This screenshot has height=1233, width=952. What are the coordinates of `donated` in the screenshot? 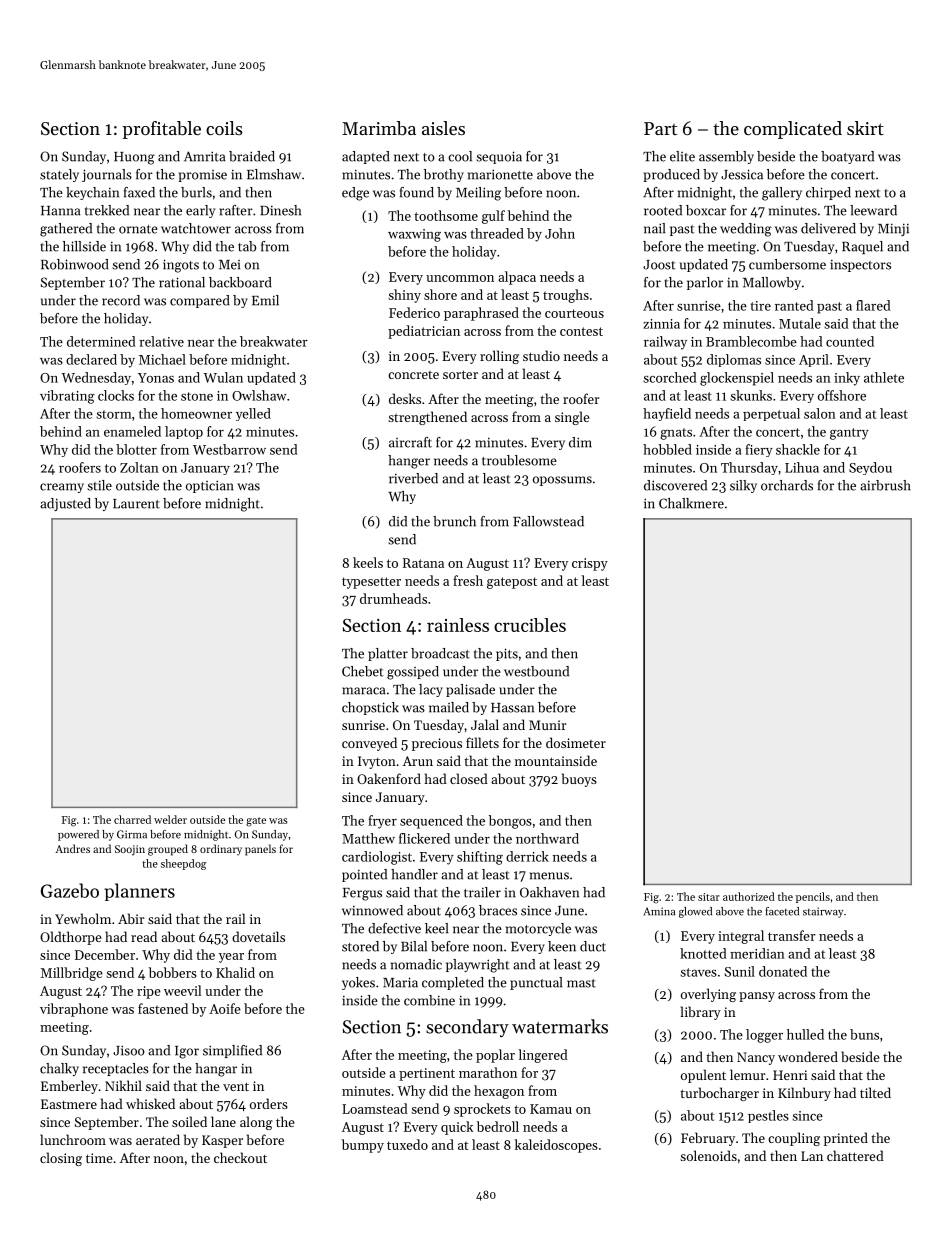 It's located at (783, 971).
